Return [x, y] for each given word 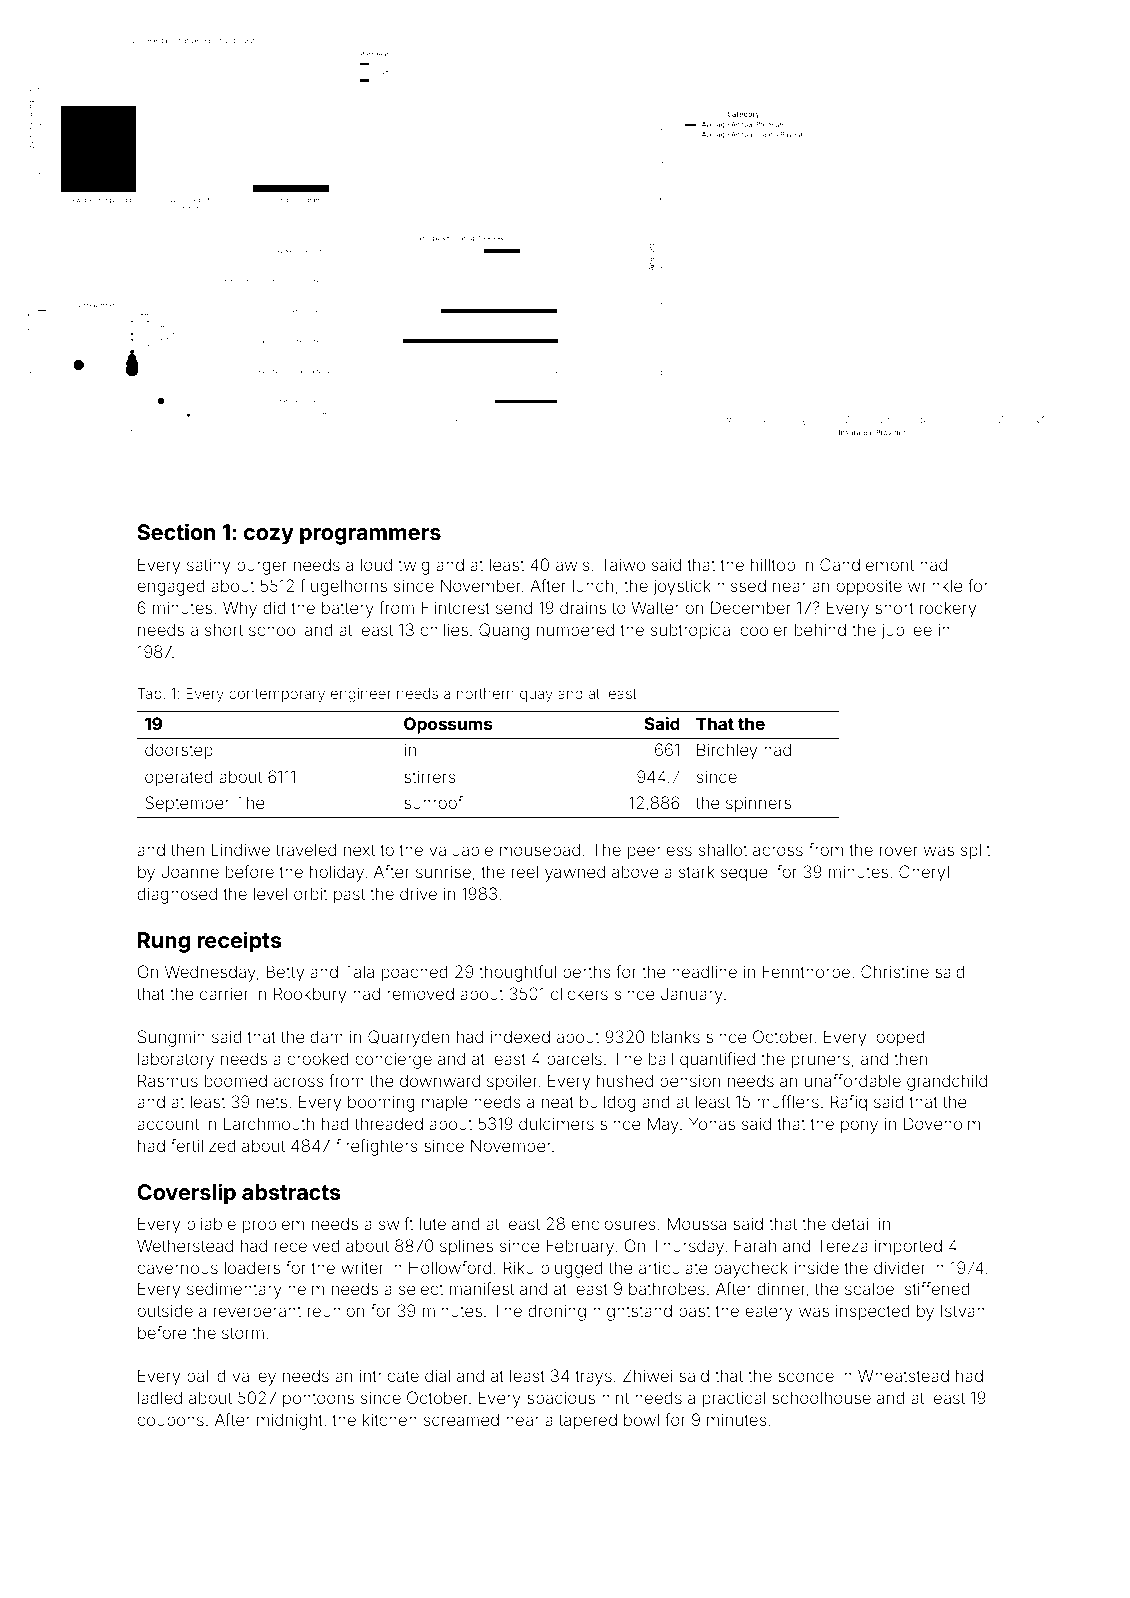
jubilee [906, 631]
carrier [224, 993]
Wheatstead [903, 1375]
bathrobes [667, 1288]
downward [440, 1080]
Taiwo [623, 564]
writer [362, 1267]
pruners [821, 1062]
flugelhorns [344, 587]
